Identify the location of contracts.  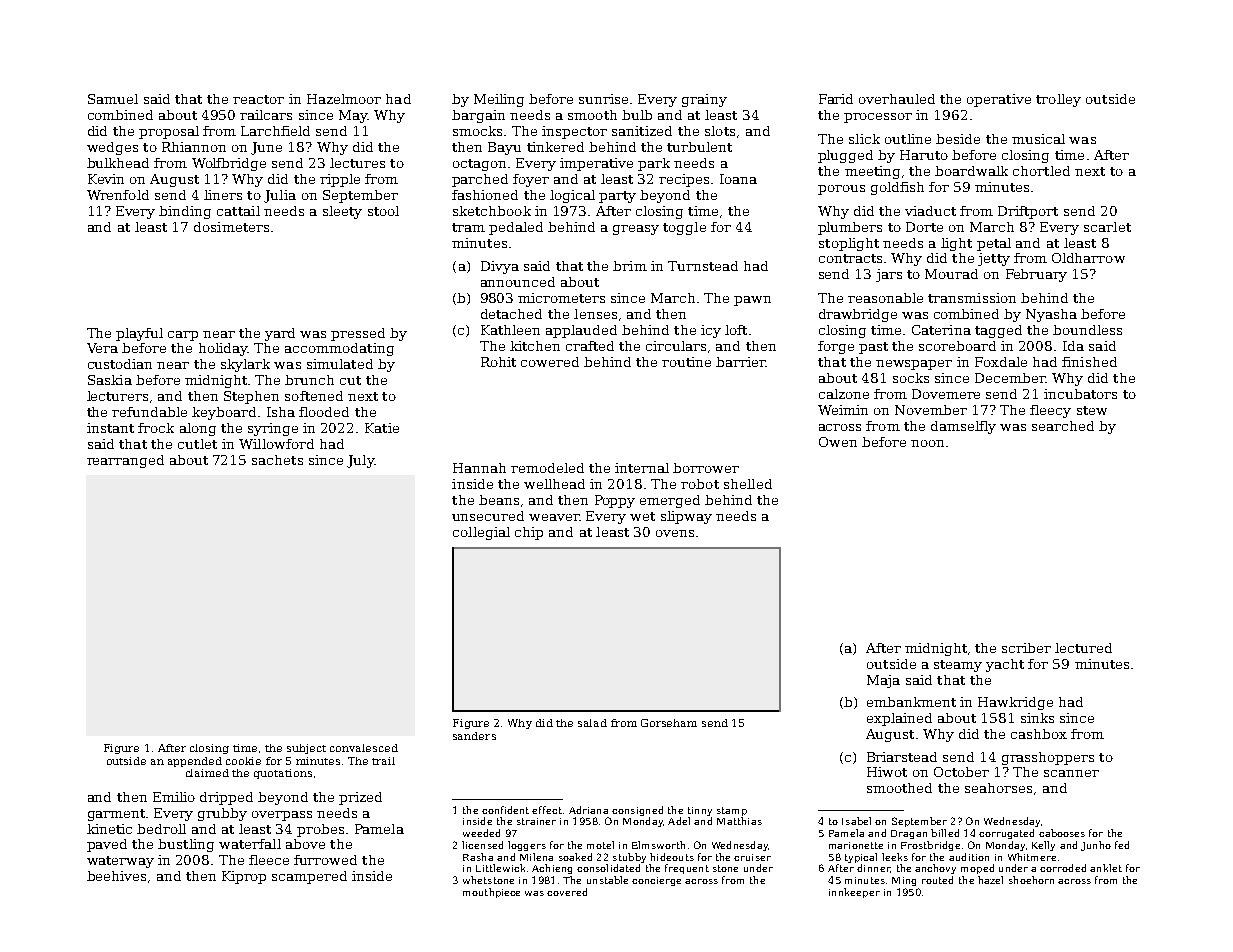
(850, 258).
